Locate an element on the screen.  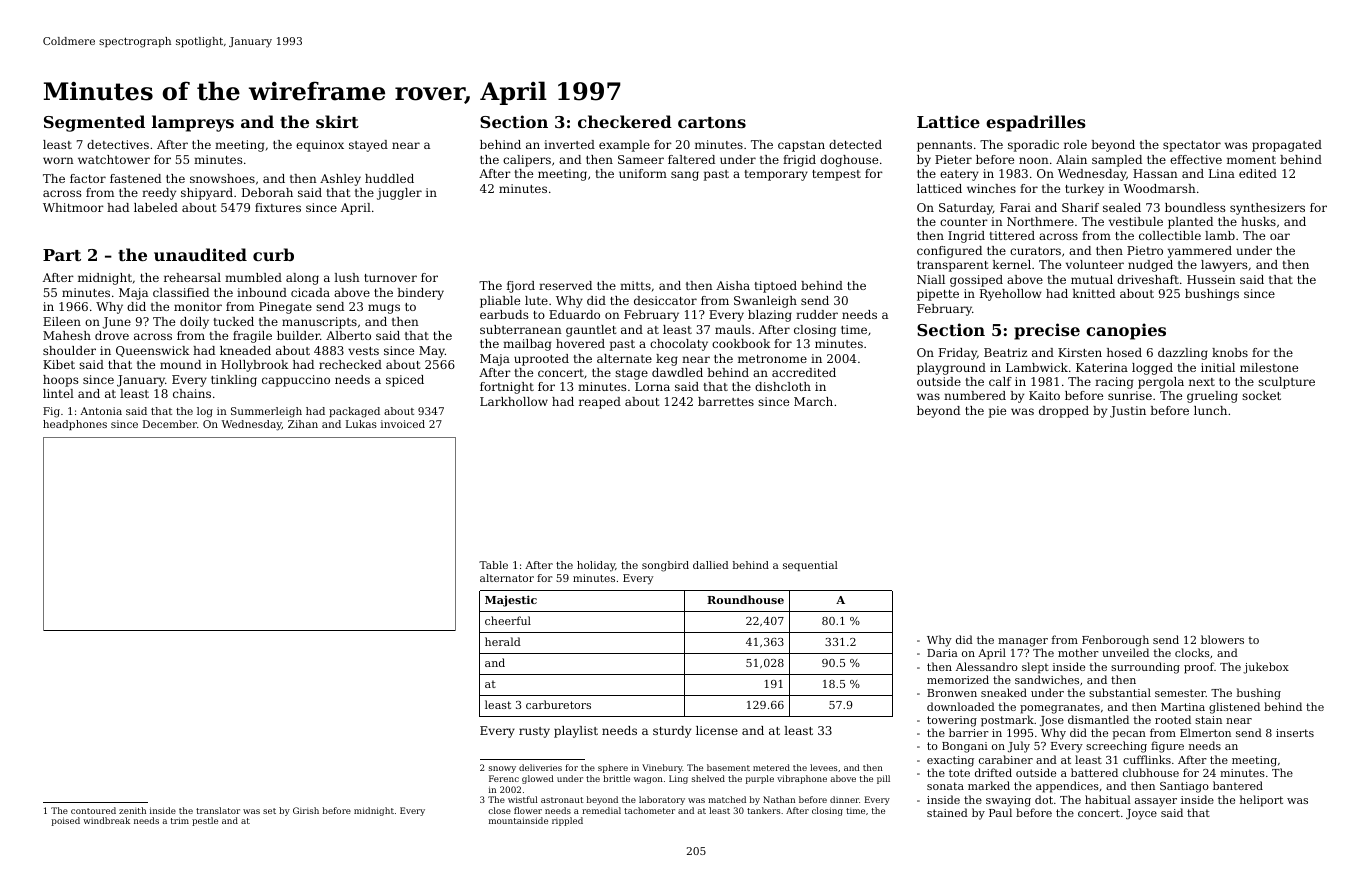
cartons is located at coordinates (712, 122).
